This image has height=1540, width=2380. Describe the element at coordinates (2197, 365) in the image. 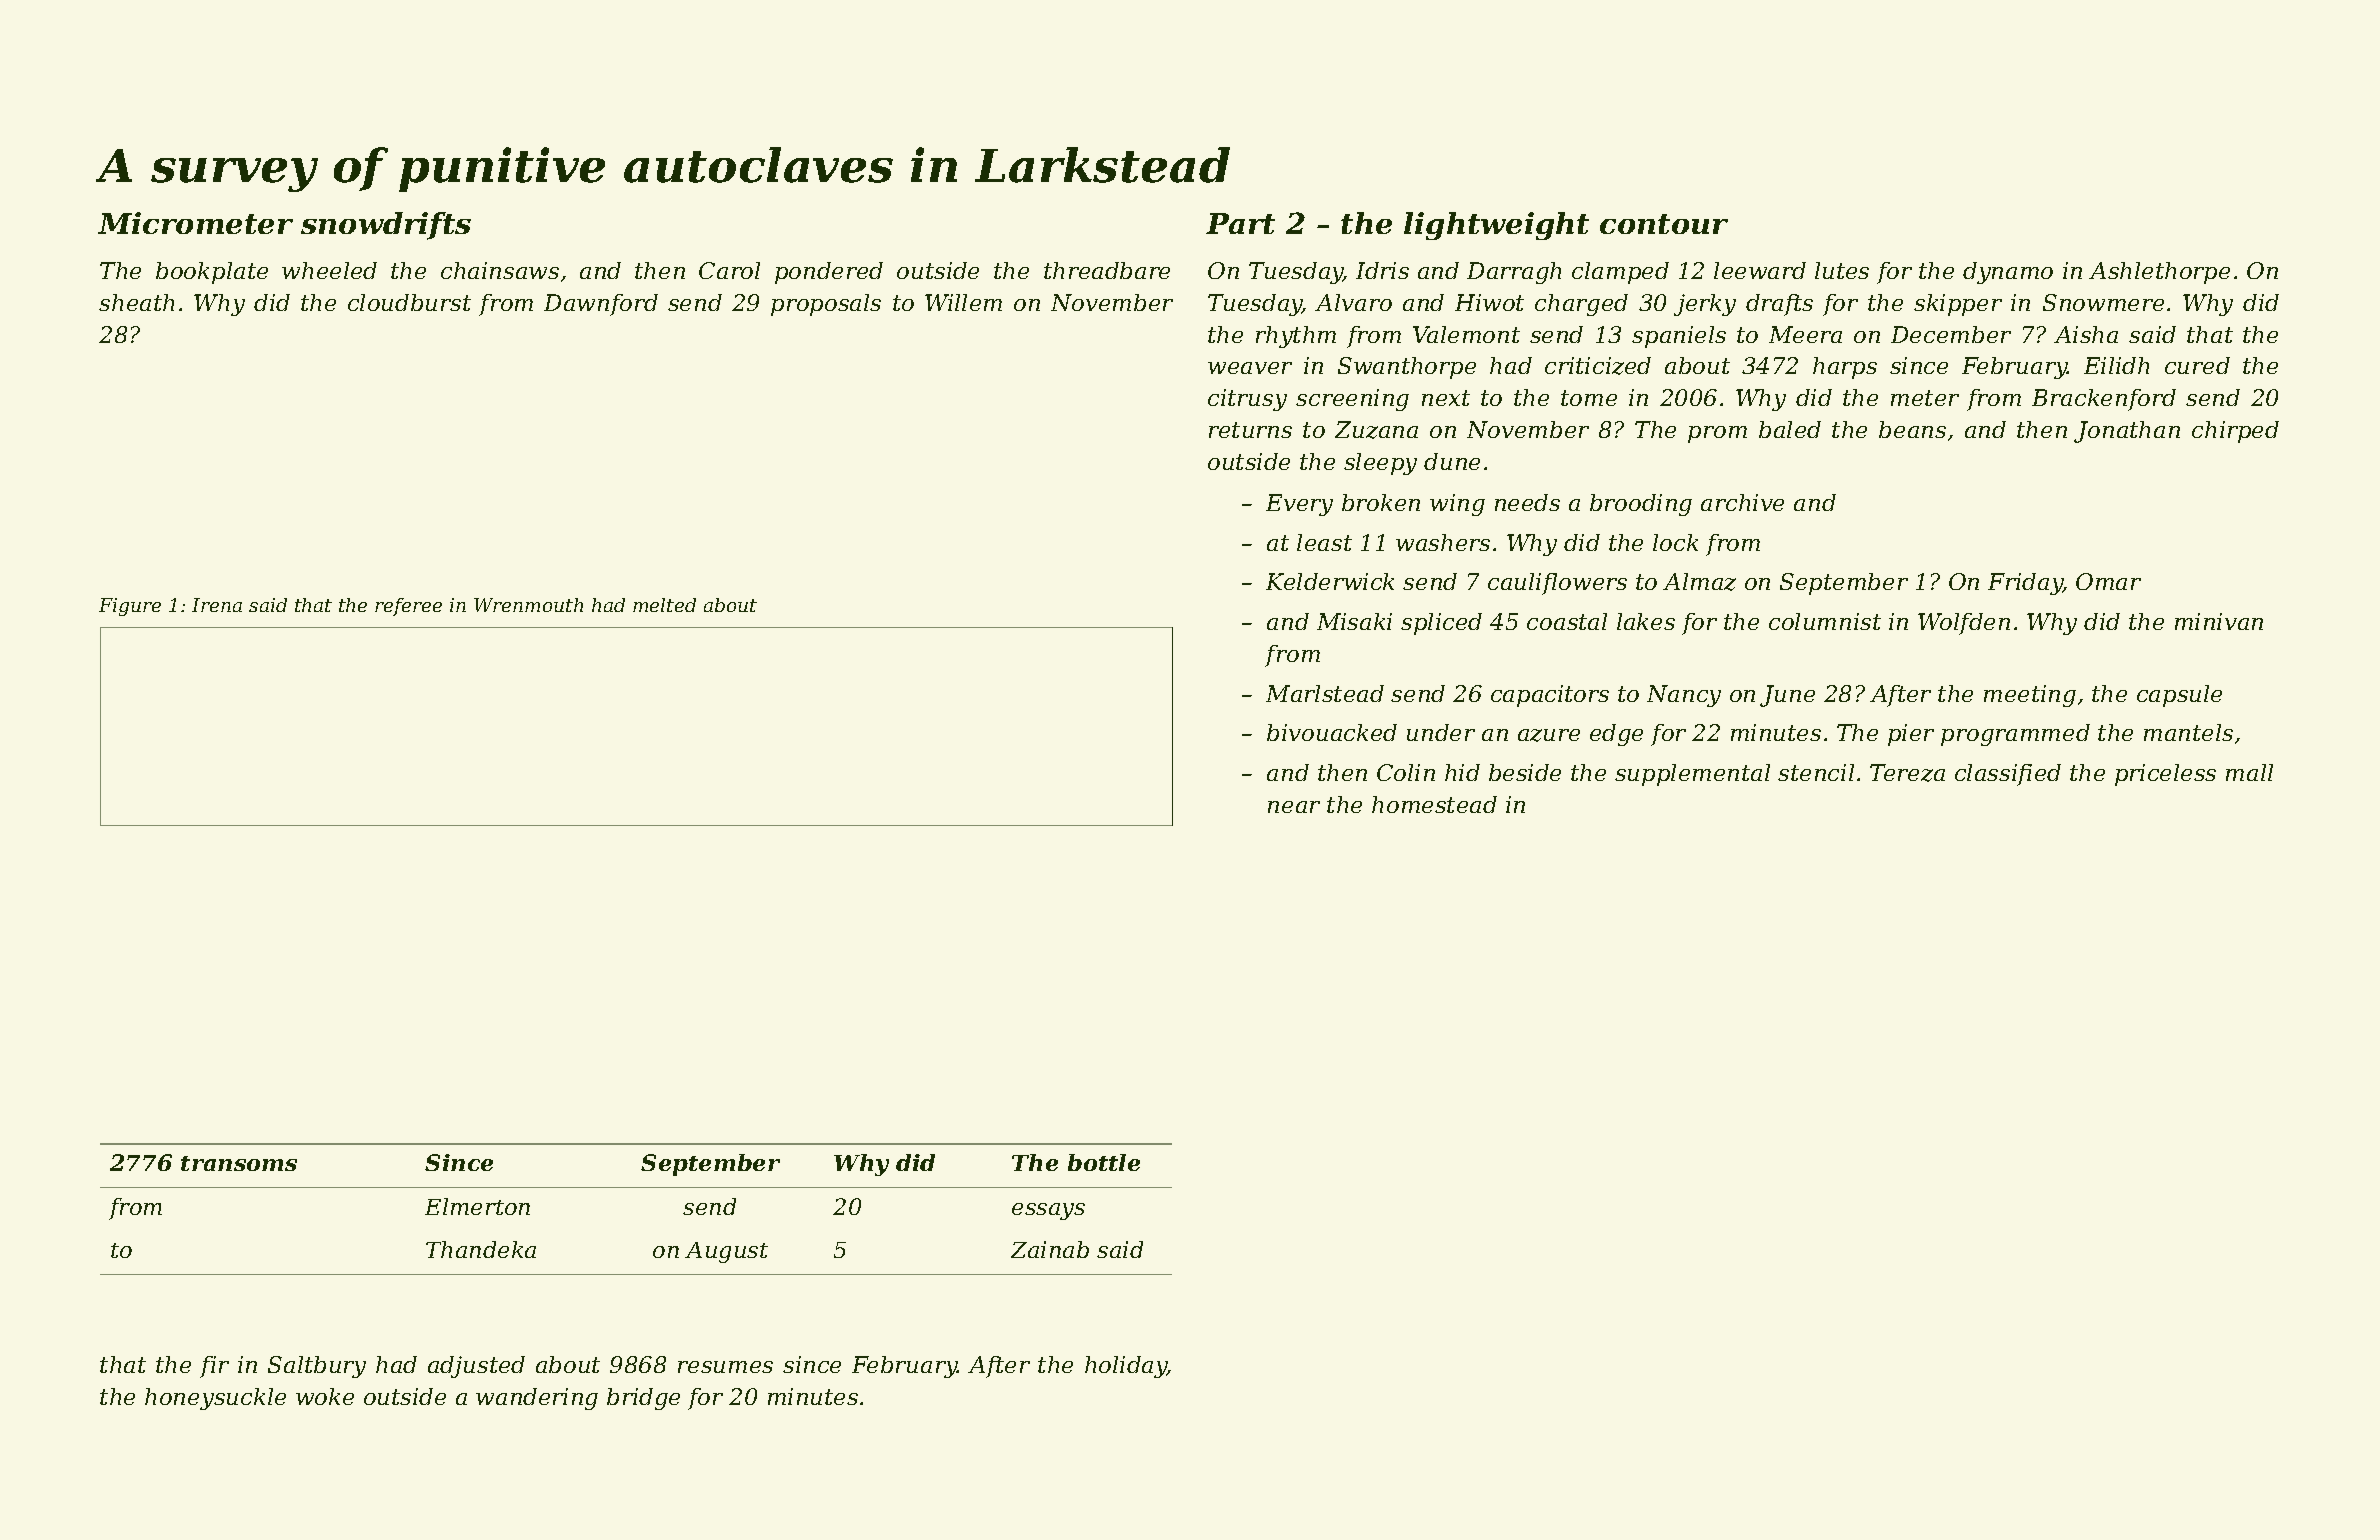

I see `cured` at that location.
